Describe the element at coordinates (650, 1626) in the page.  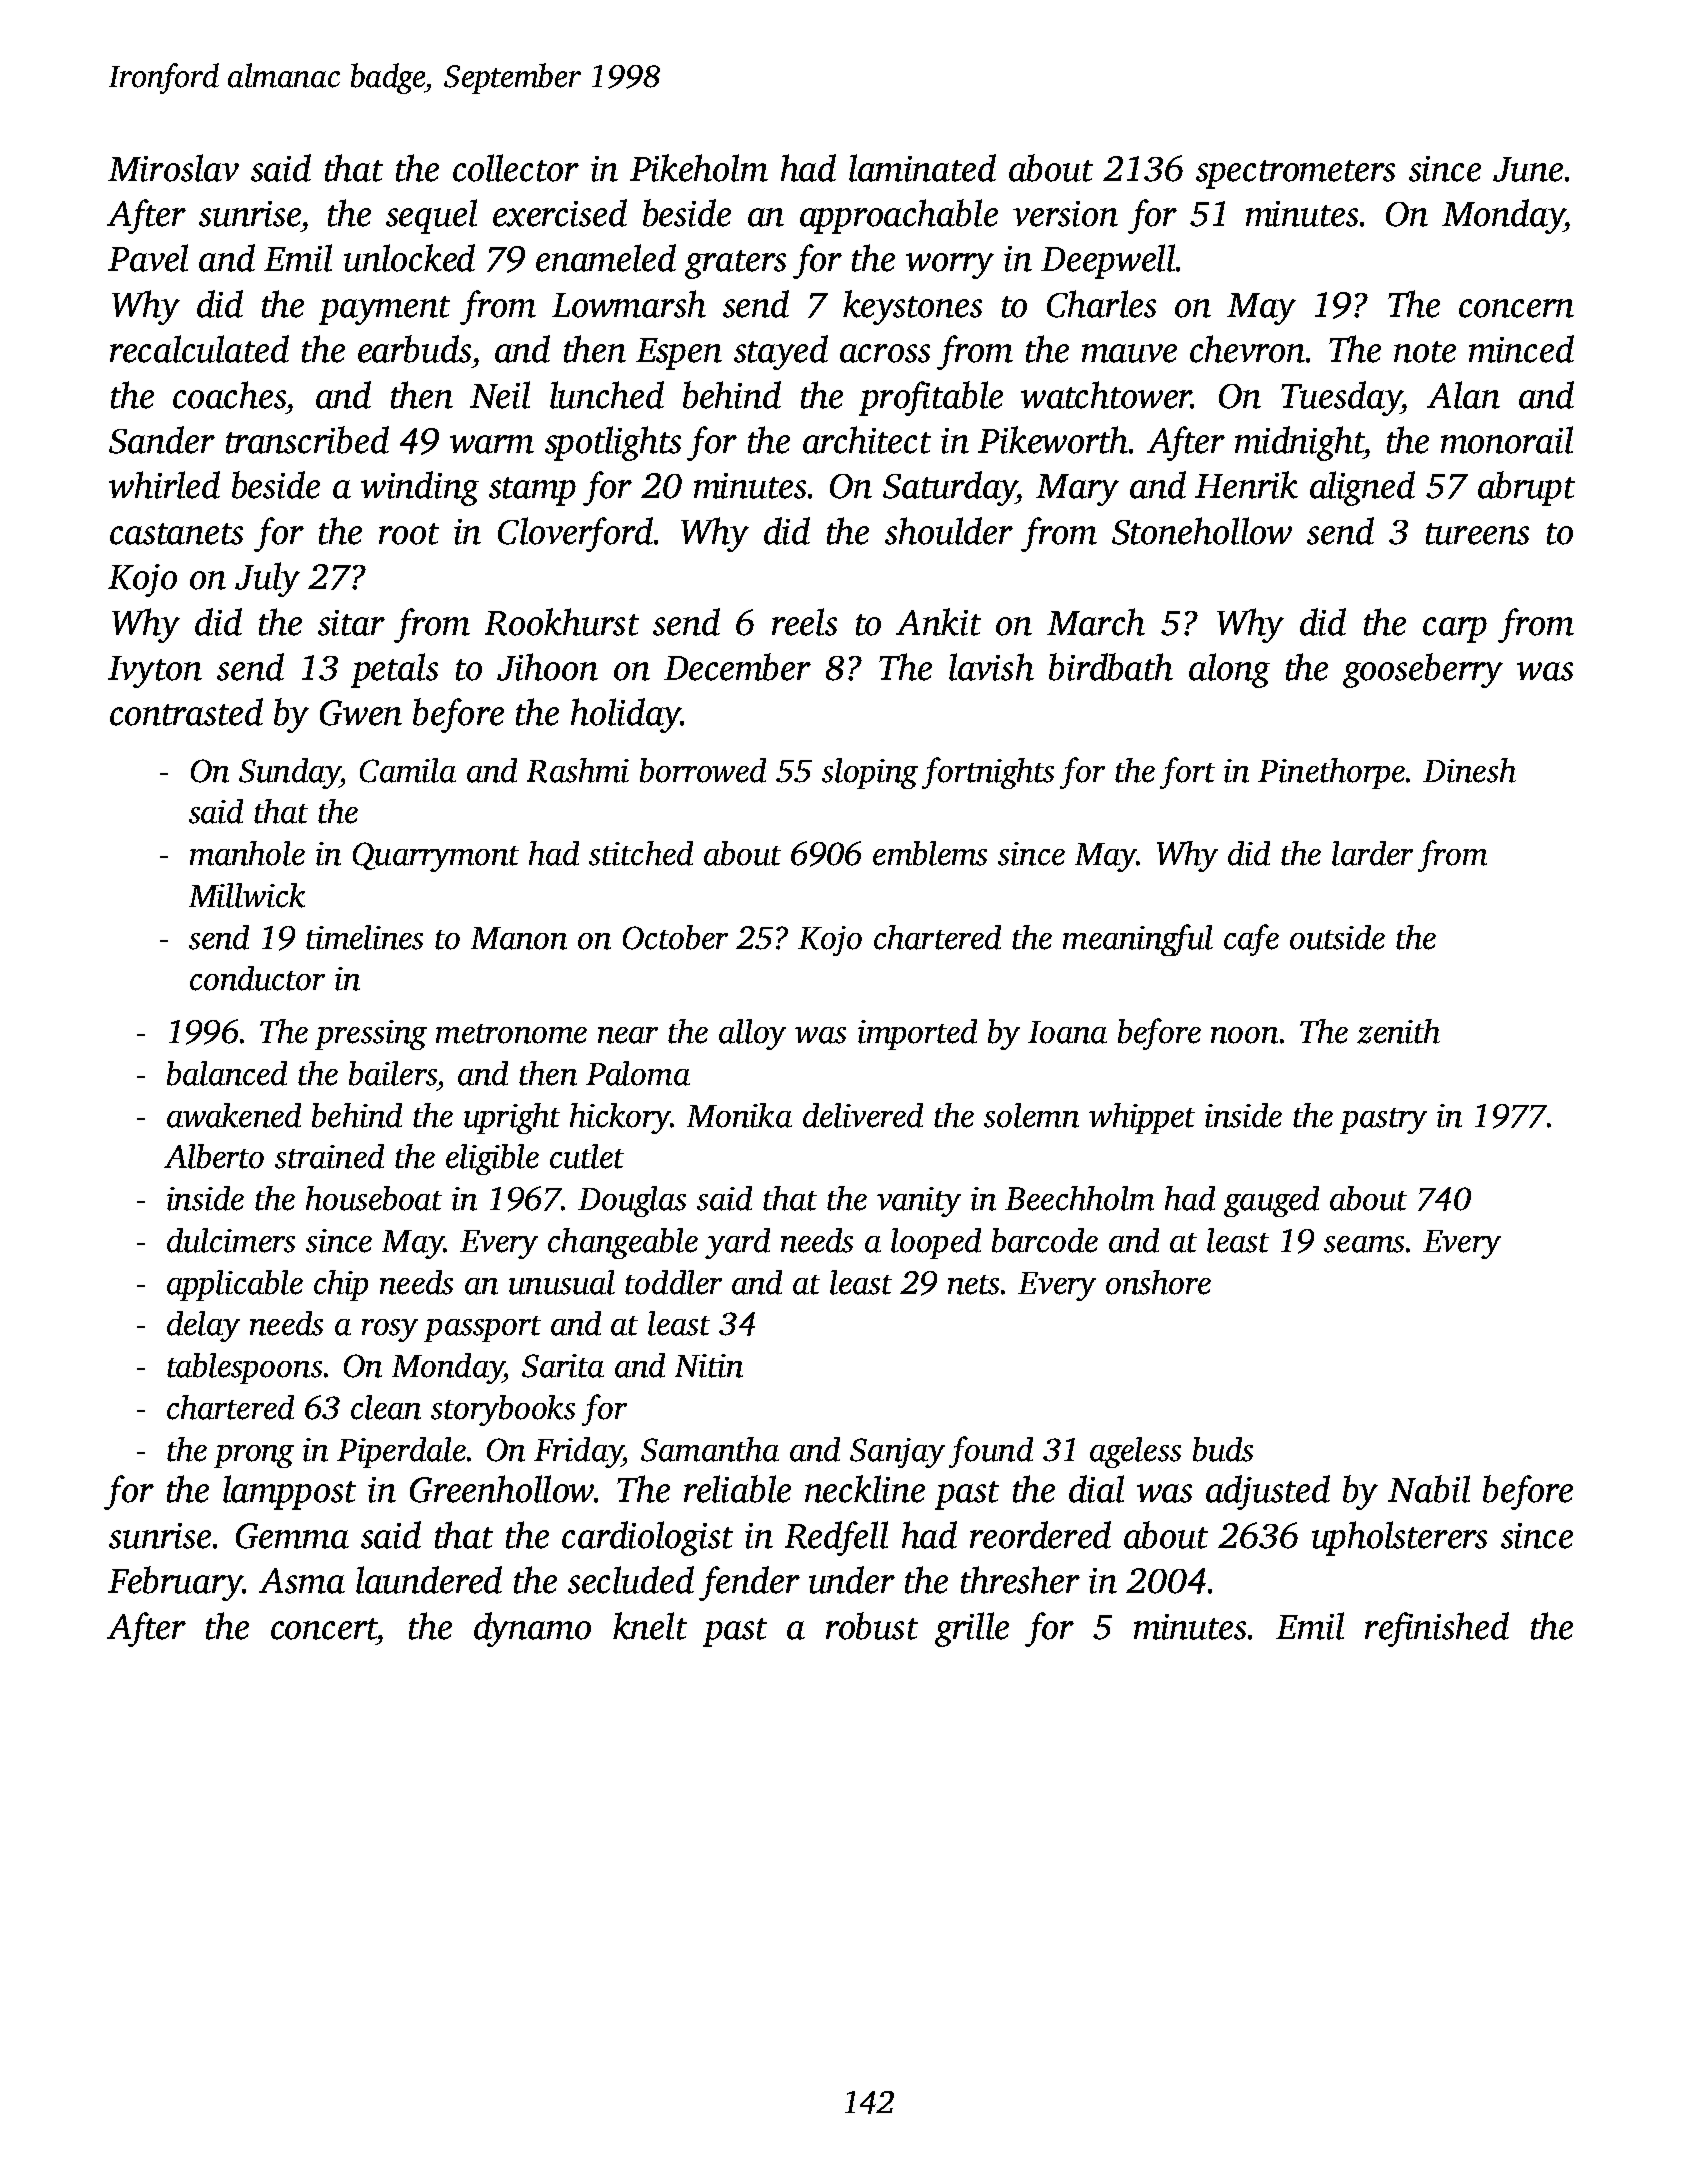
I see `knelt` at that location.
